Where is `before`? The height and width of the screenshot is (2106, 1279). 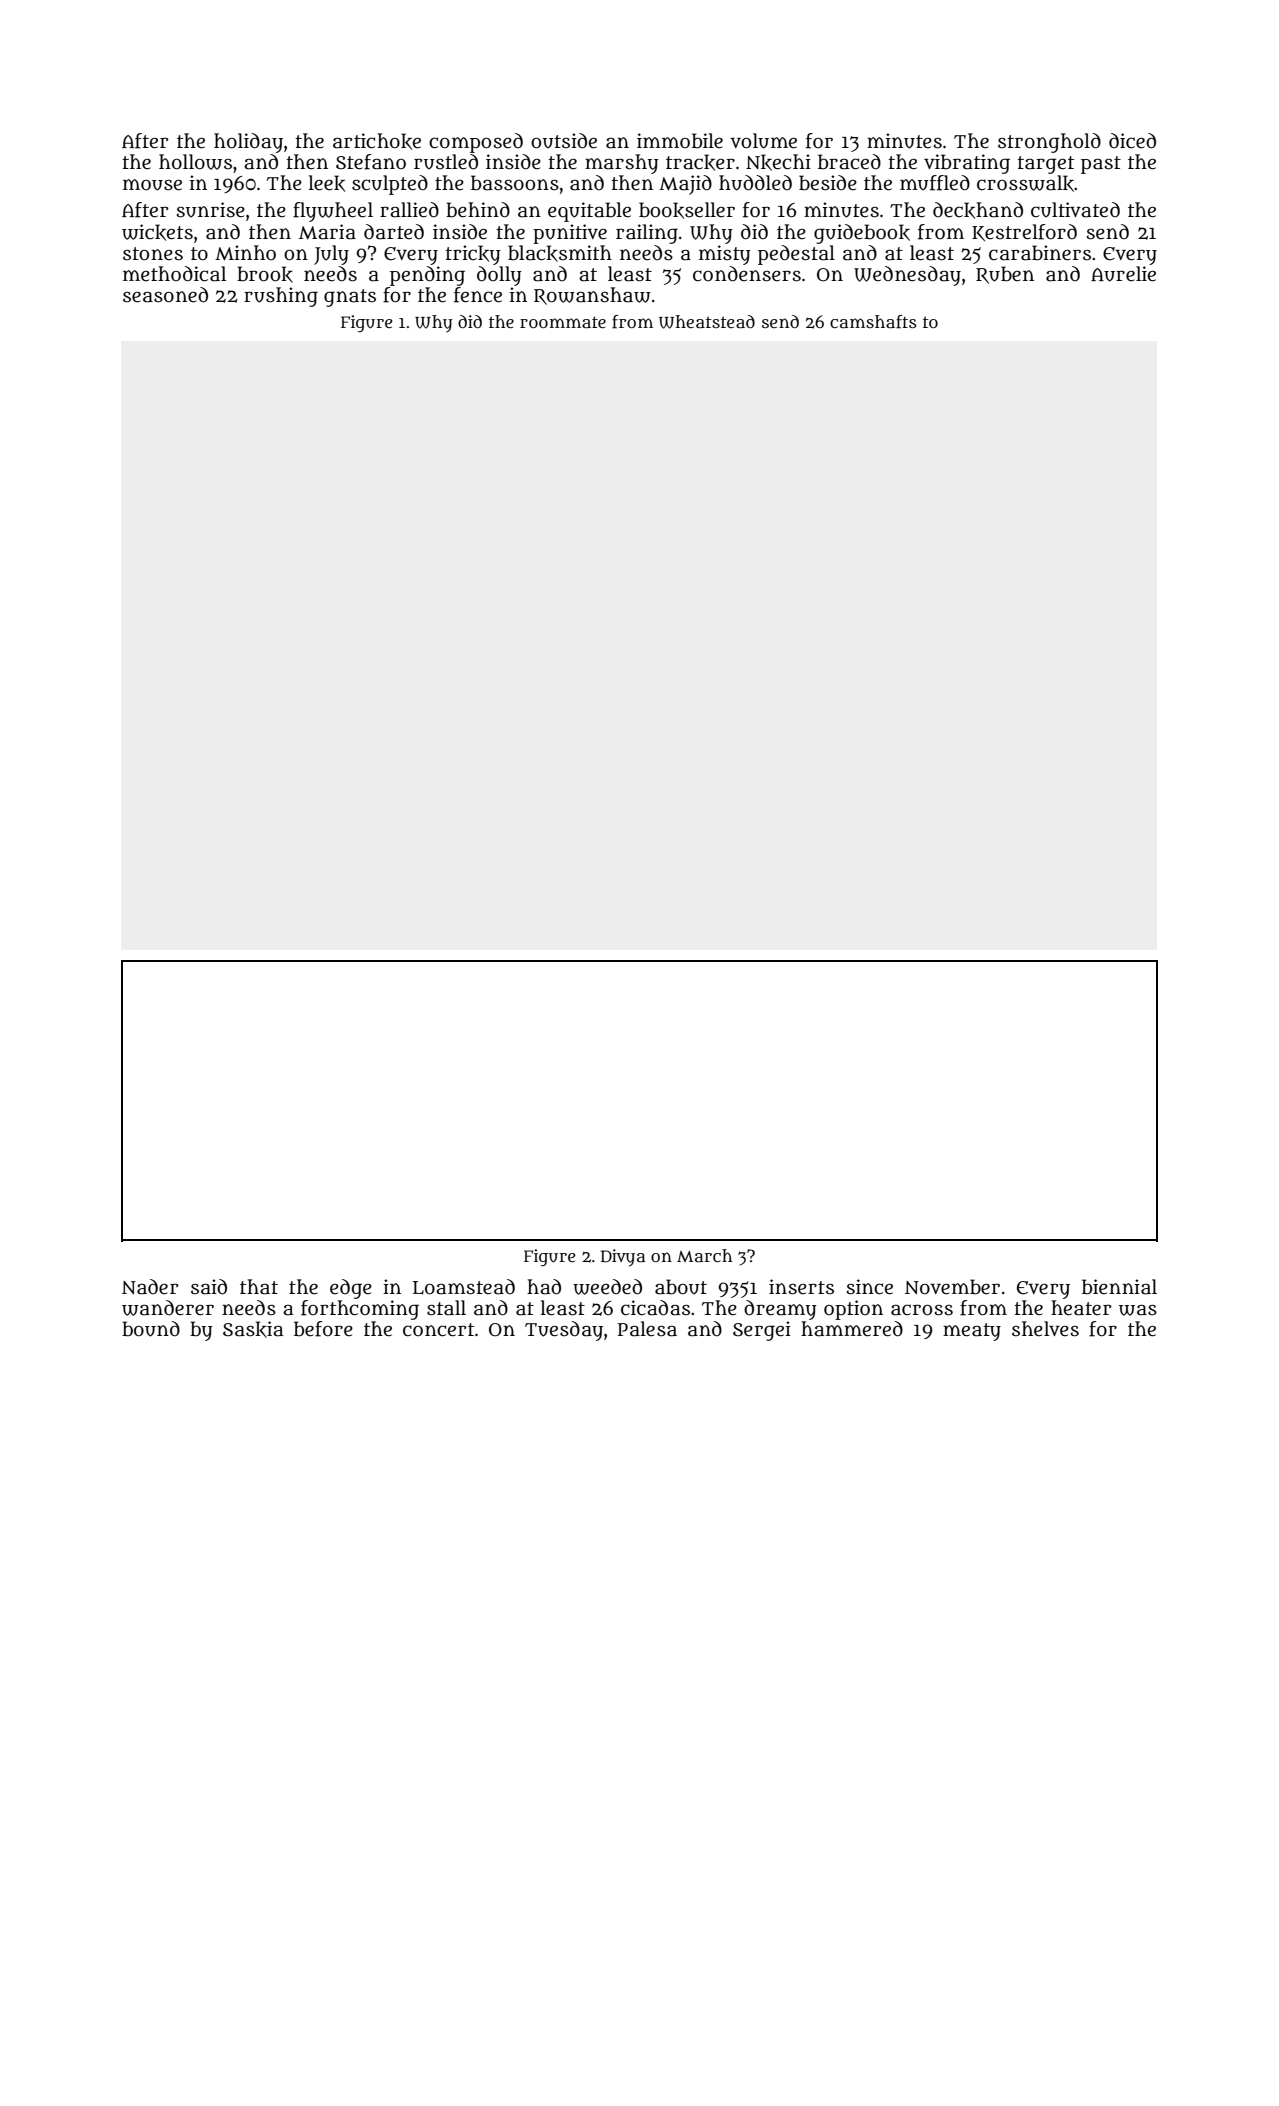 before is located at coordinates (323, 1329).
